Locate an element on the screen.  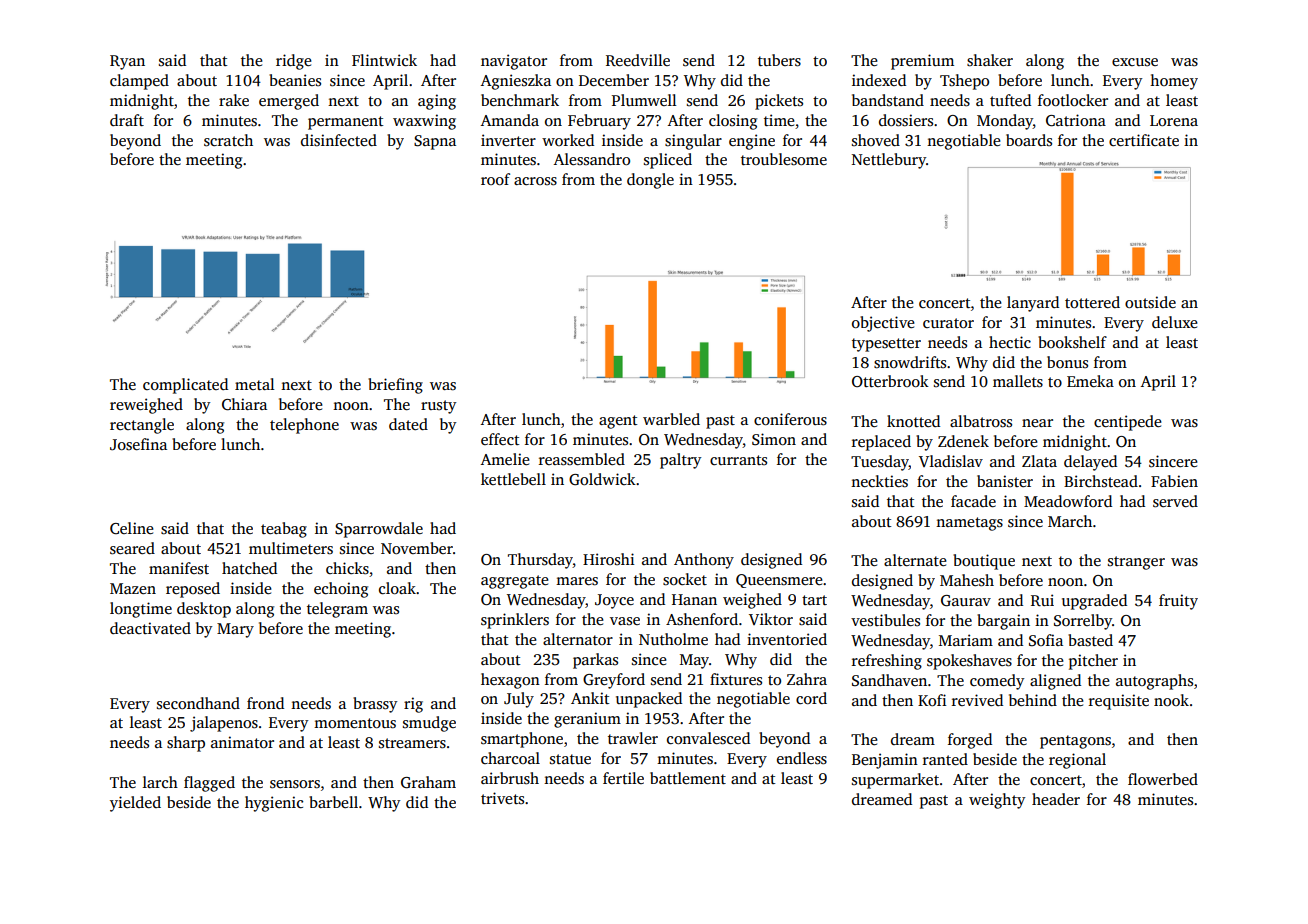
boutique is located at coordinates (984, 562).
